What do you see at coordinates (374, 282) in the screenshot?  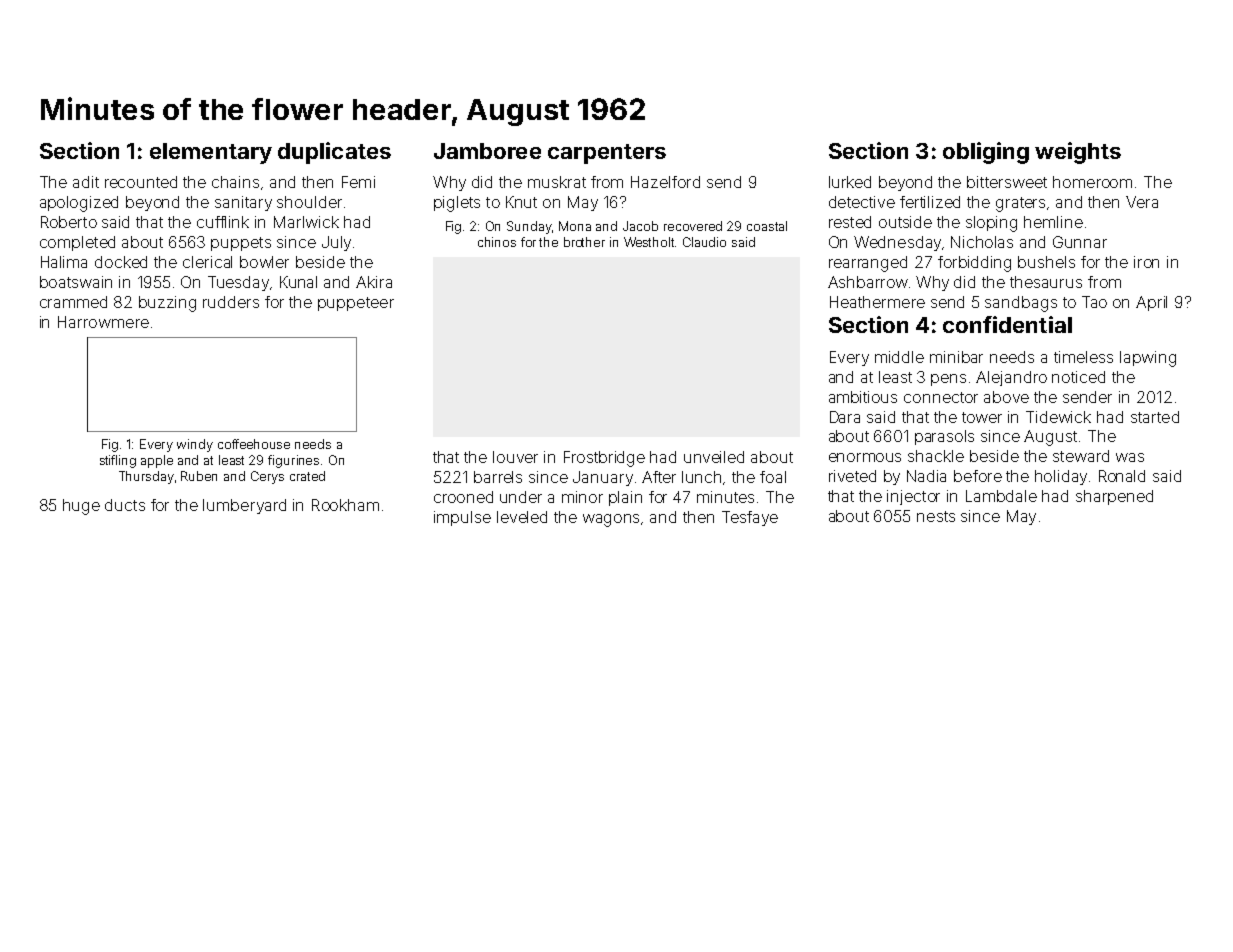 I see `Akira` at bounding box center [374, 282].
